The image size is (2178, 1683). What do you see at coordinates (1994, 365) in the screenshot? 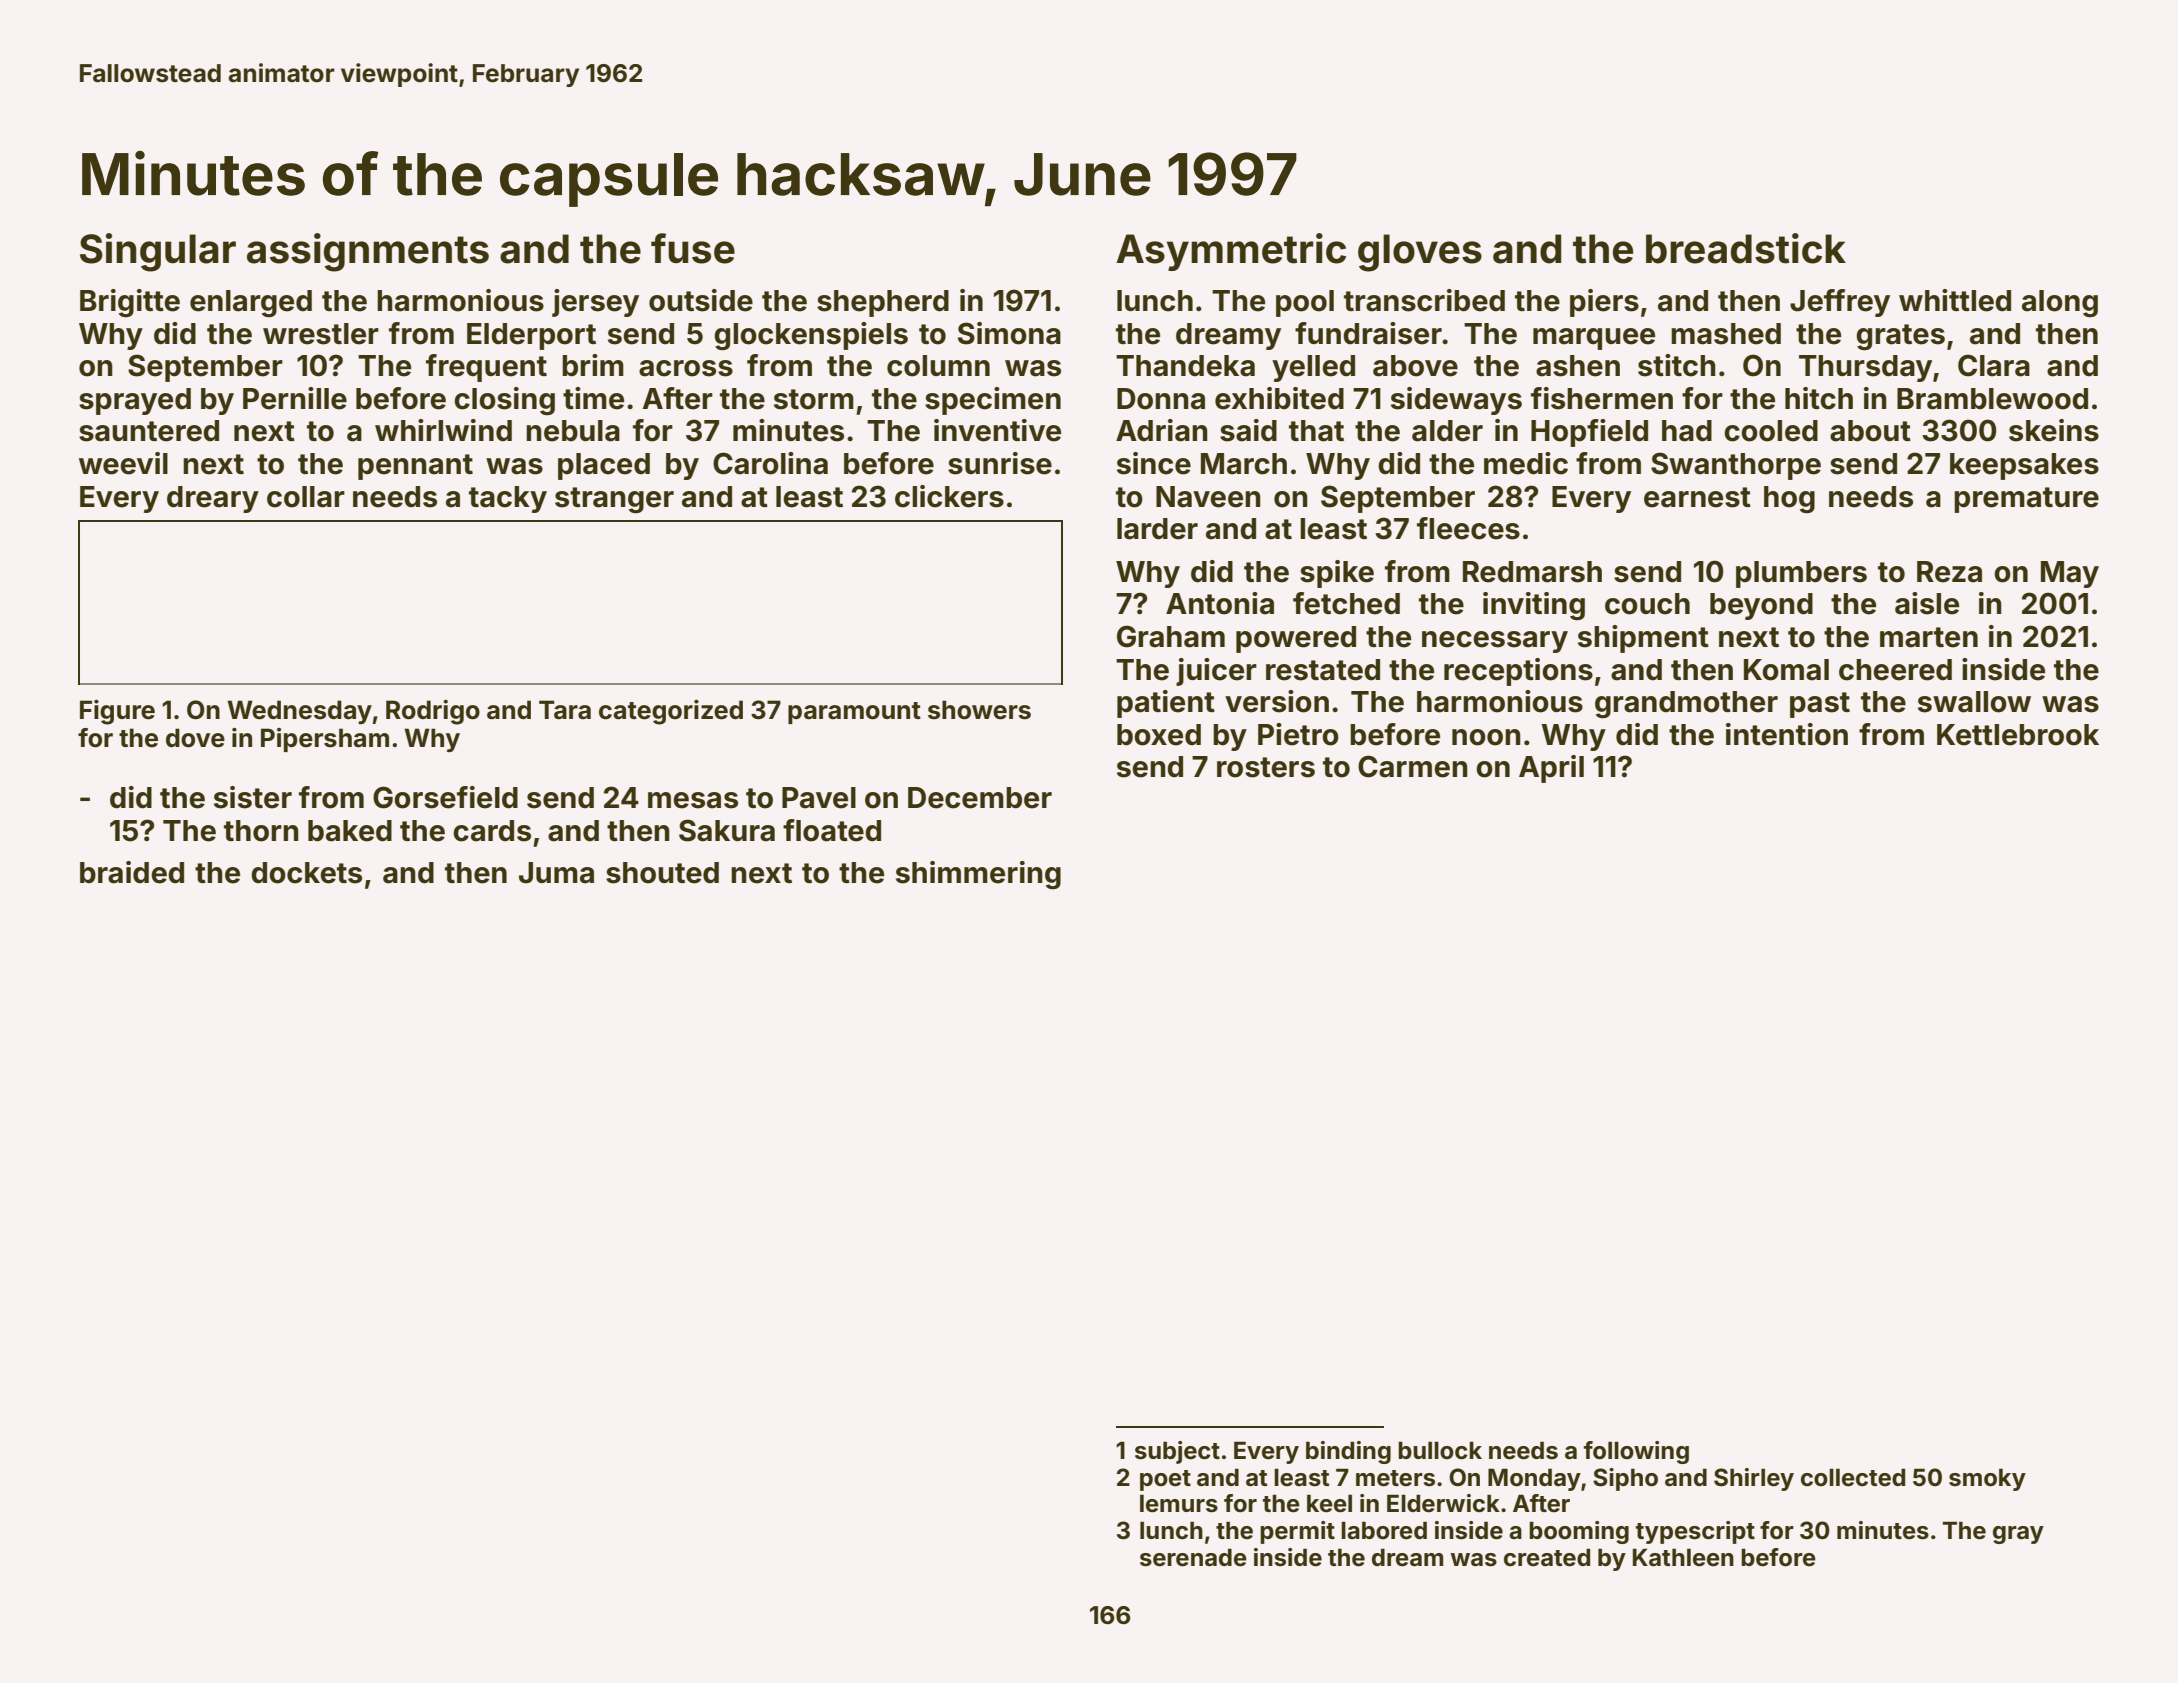
I see `Clara` at bounding box center [1994, 365].
